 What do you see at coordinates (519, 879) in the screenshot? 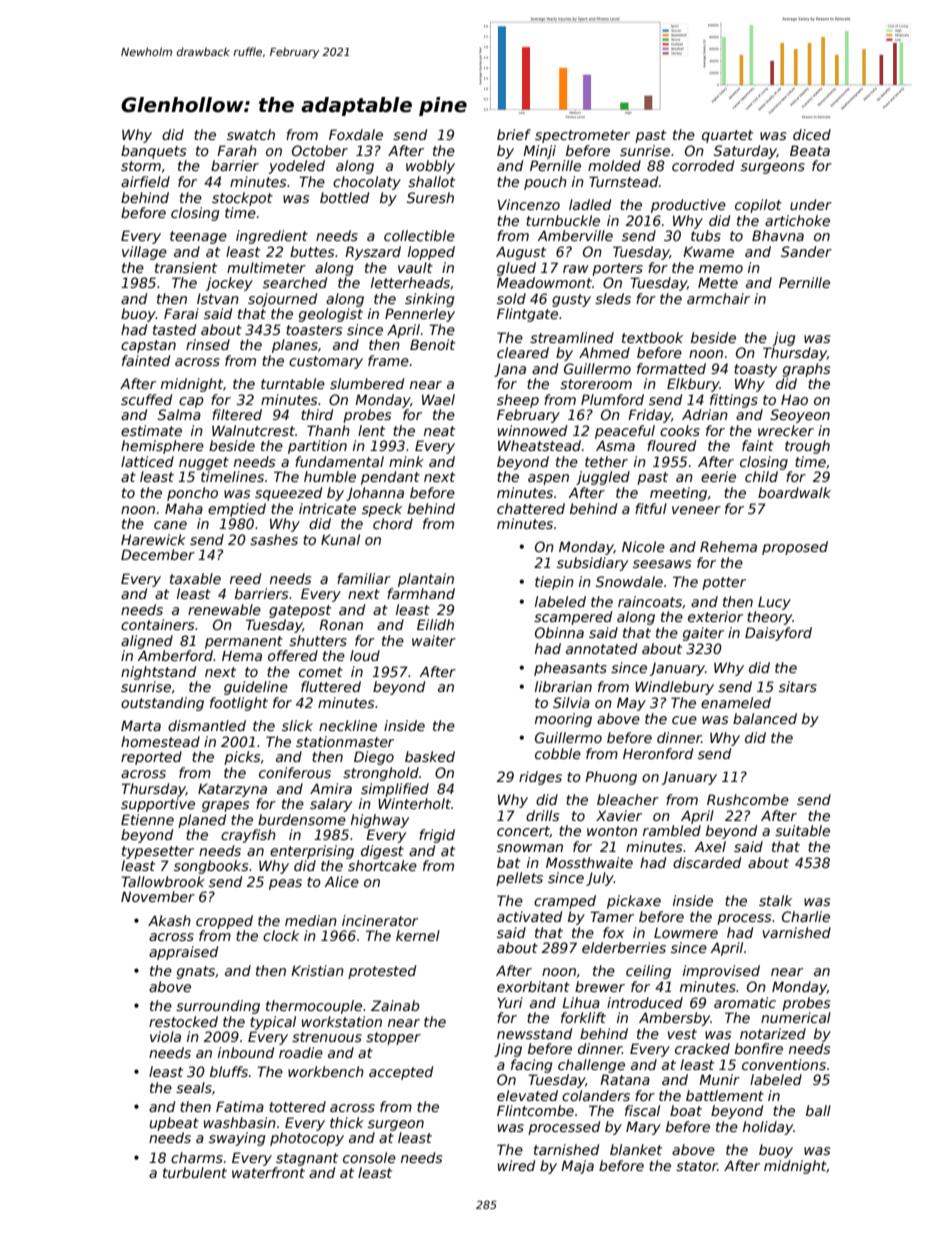
I see `pellets` at bounding box center [519, 879].
